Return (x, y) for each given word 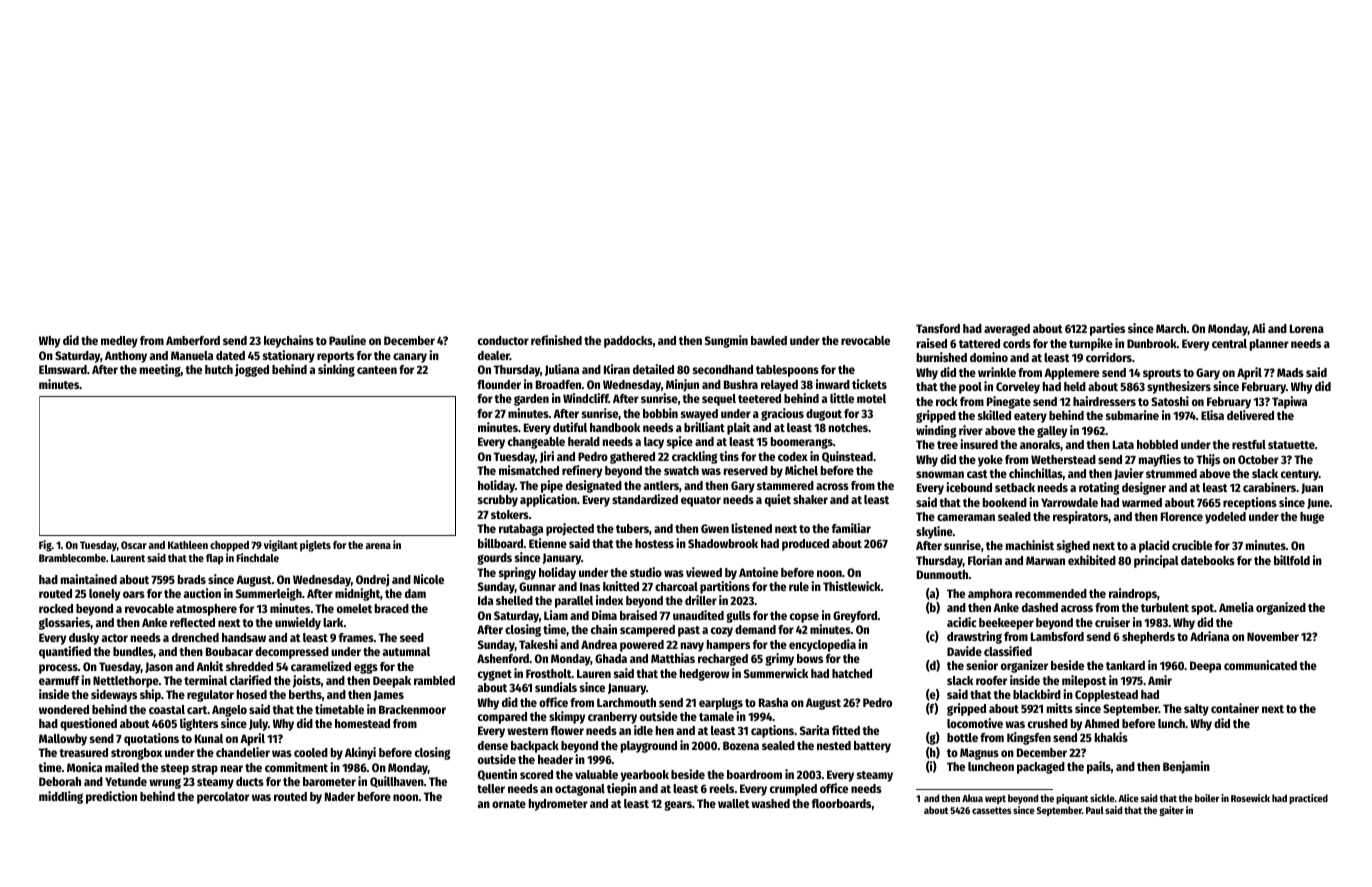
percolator (223, 798)
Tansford (938, 328)
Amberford (193, 340)
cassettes (991, 810)
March (1171, 328)
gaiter (1171, 811)
